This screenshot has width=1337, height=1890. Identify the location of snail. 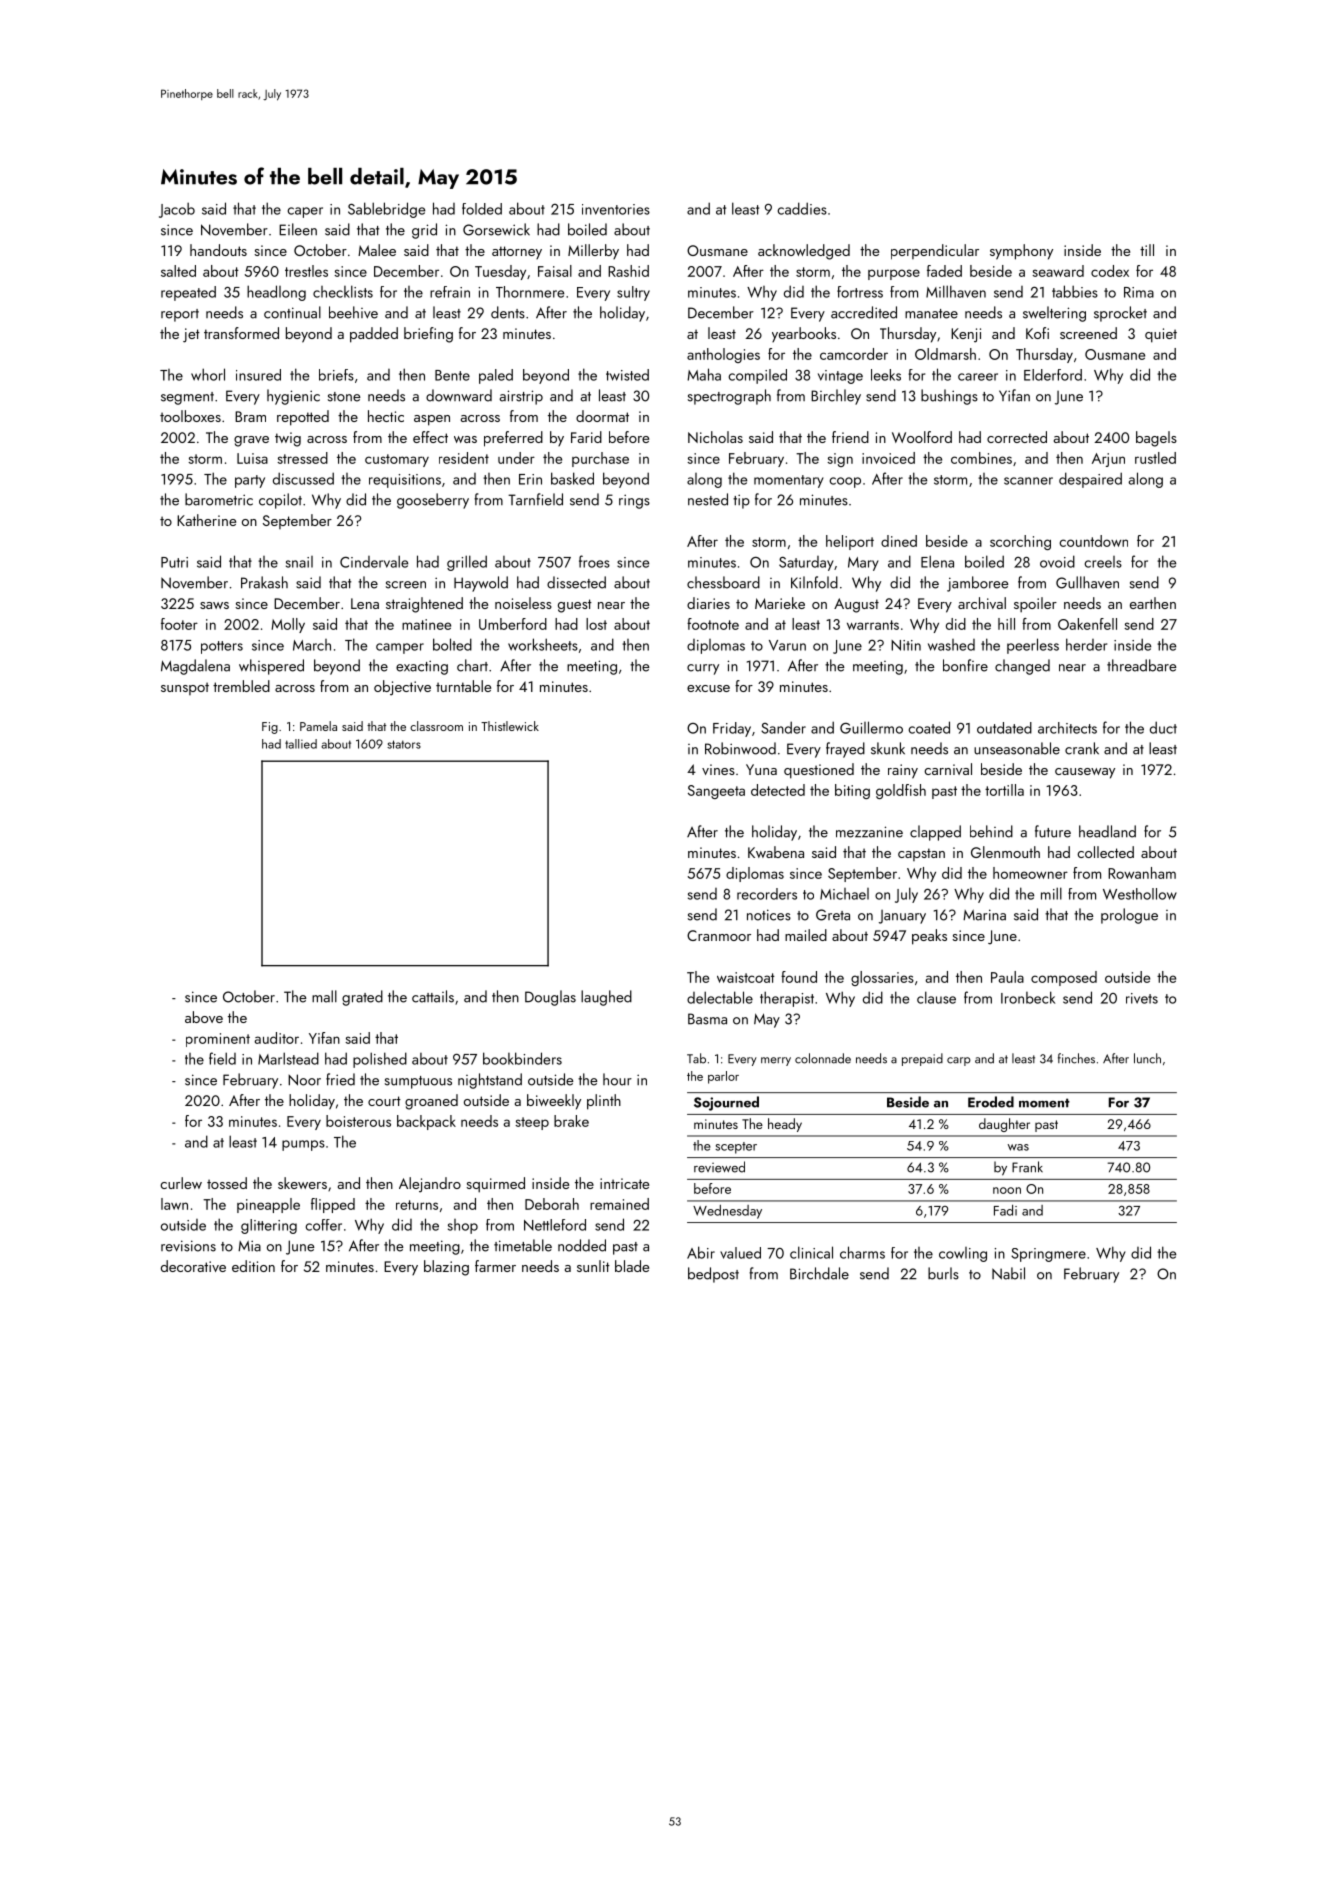
(299, 562).
